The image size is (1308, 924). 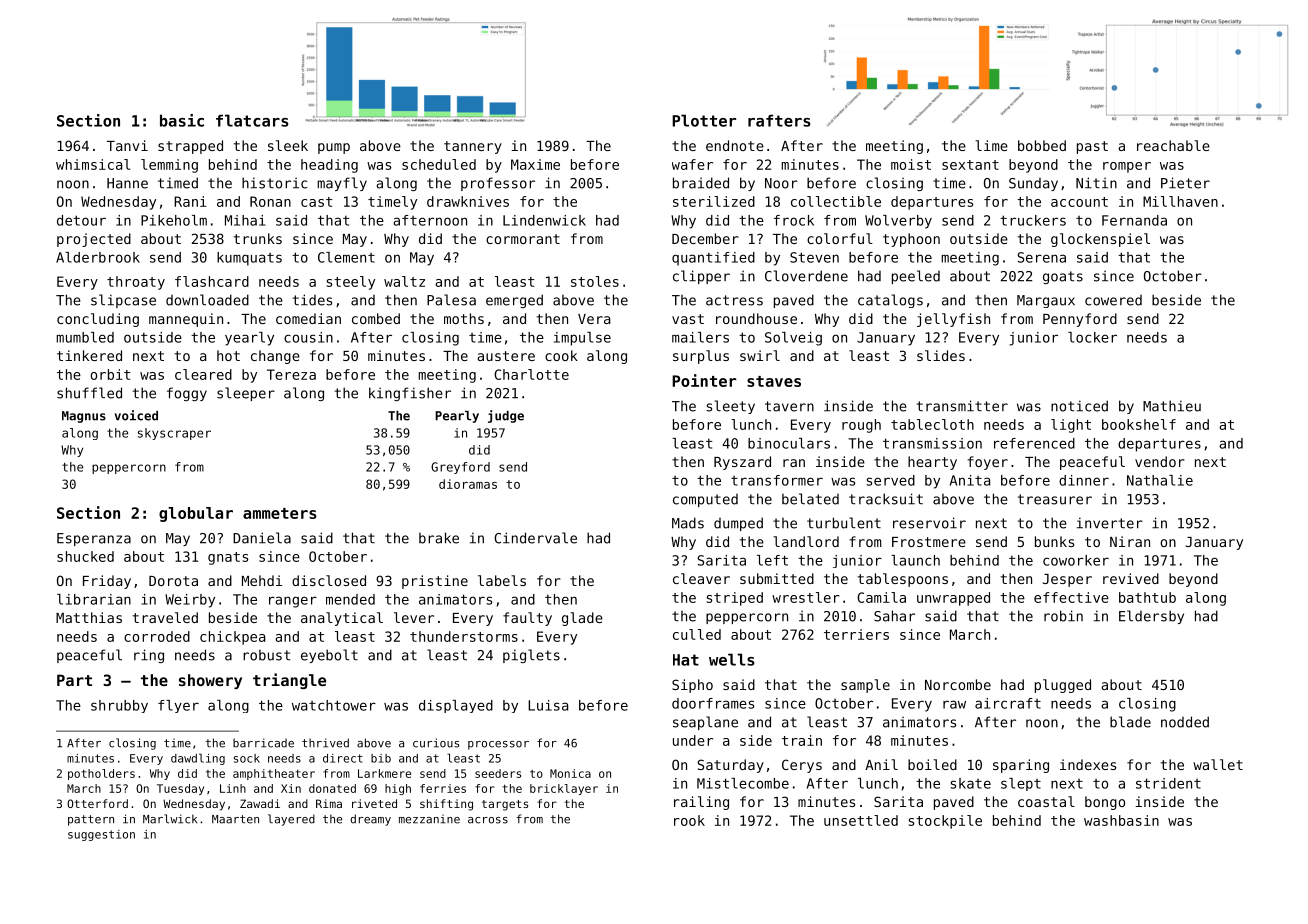 I want to click on binoculars, so click(x=789, y=443).
